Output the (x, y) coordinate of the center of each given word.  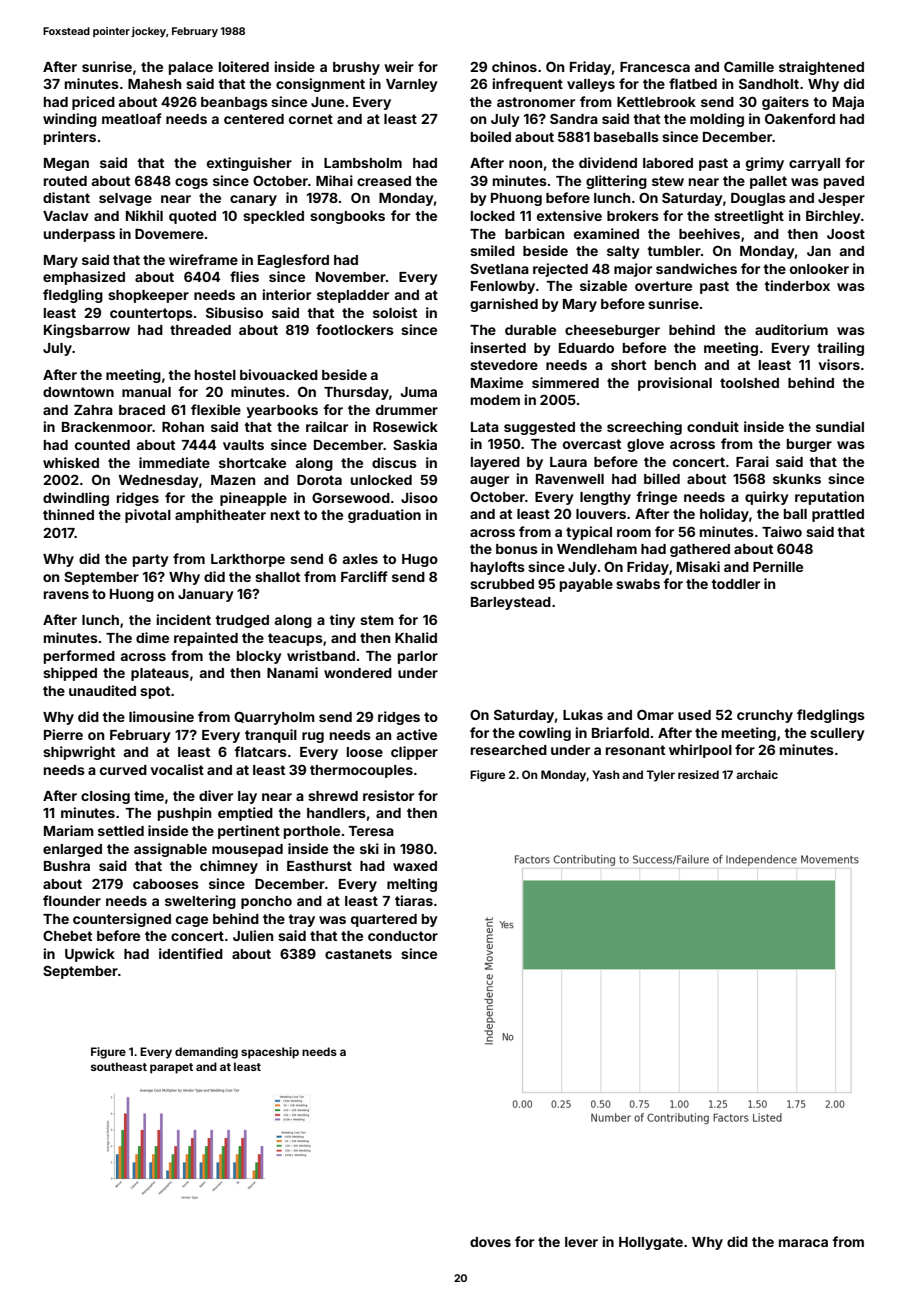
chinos (514, 66)
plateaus (160, 674)
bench (675, 365)
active (417, 734)
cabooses (166, 884)
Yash (605, 774)
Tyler (660, 776)
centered (254, 119)
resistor (388, 795)
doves (490, 1242)
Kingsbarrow (87, 331)
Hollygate (651, 1243)
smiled (492, 250)
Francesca (655, 67)
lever (581, 1242)
